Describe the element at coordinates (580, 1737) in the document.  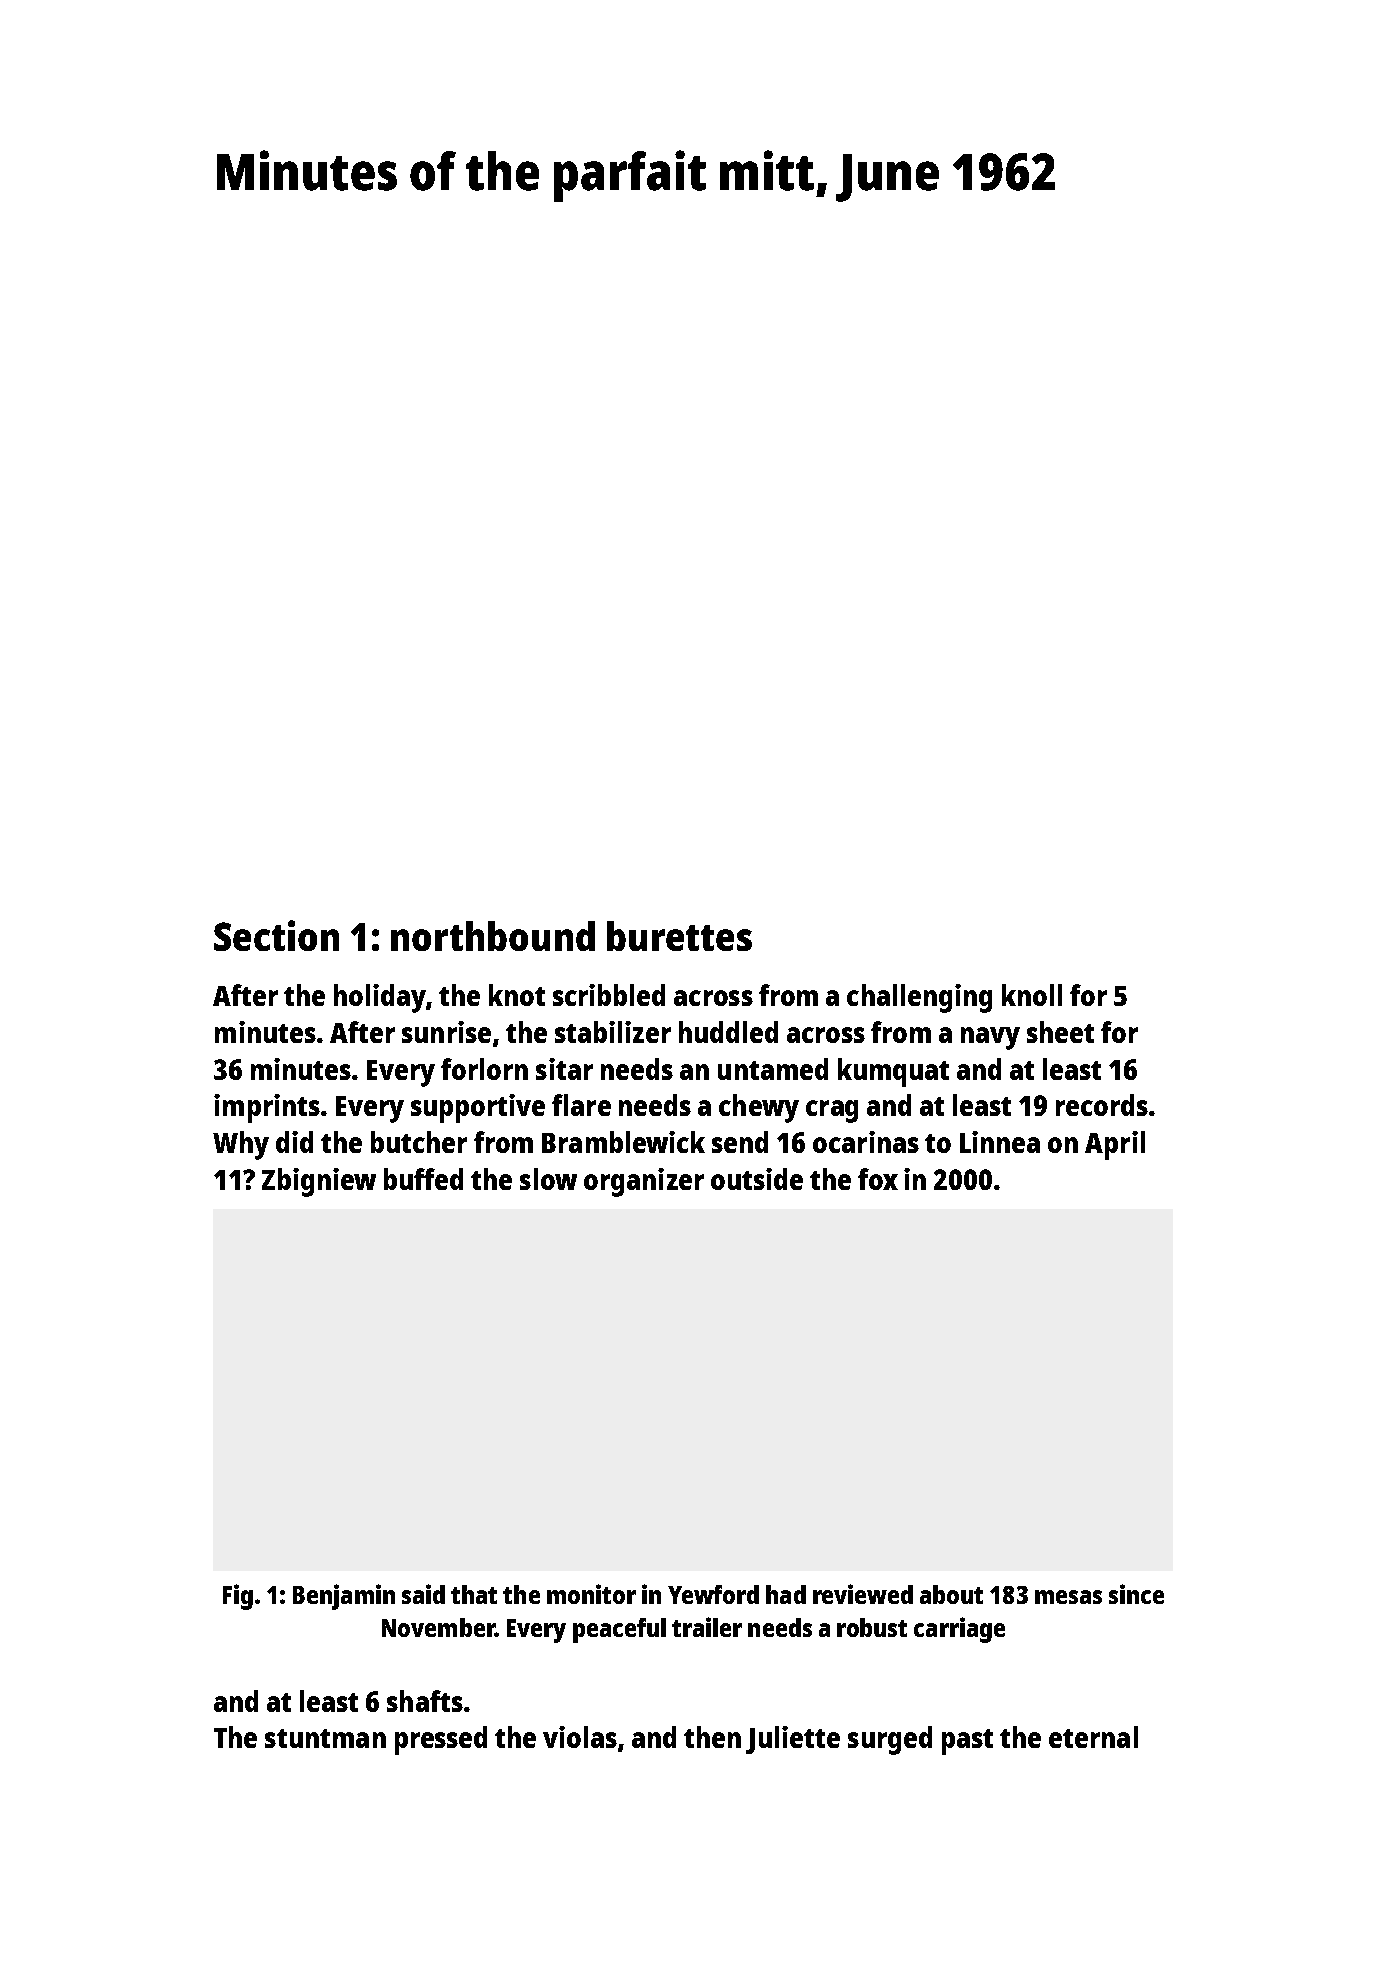
I see `violas` at that location.
